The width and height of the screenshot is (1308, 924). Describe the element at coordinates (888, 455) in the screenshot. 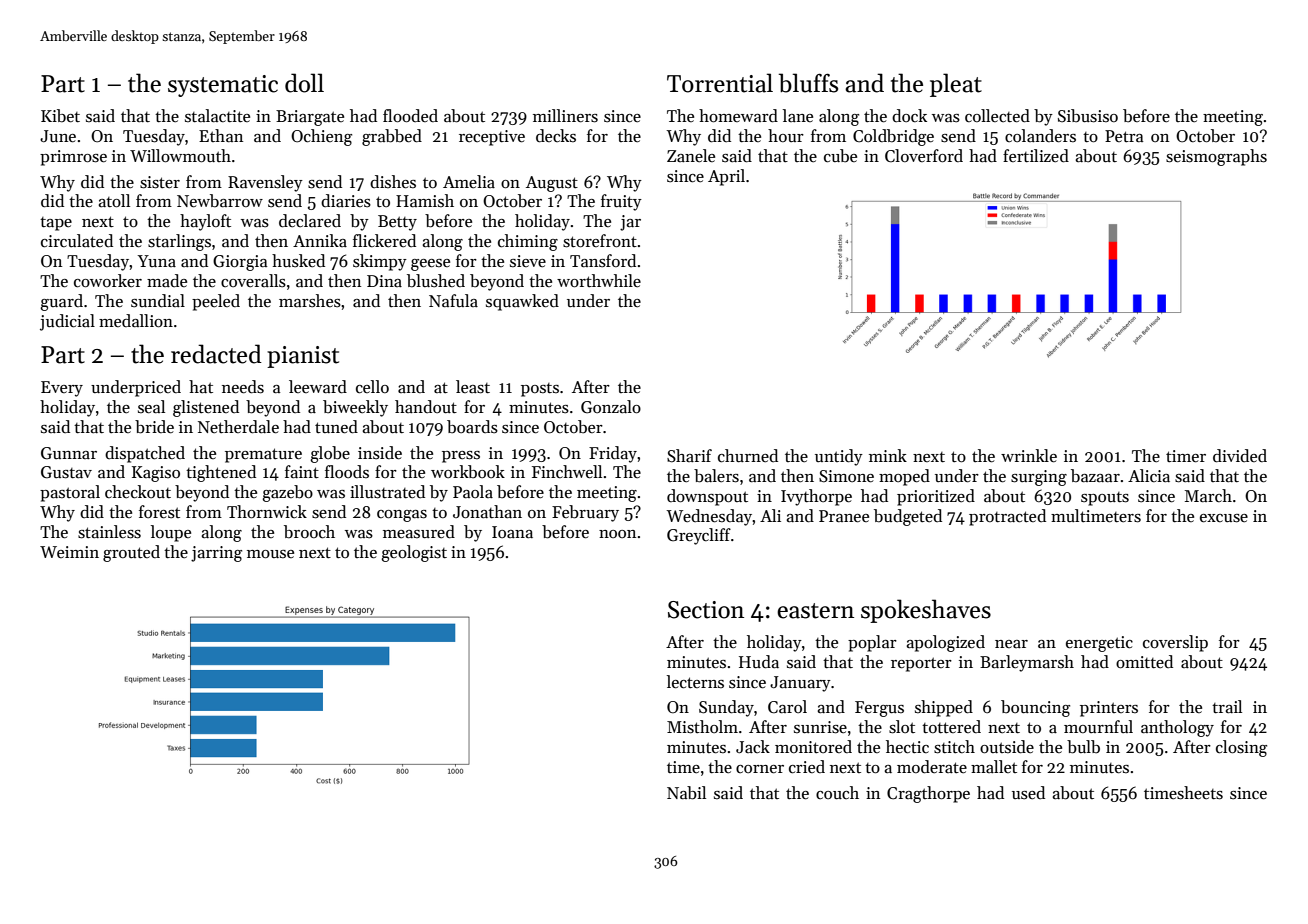

I see `mink` at that location.
